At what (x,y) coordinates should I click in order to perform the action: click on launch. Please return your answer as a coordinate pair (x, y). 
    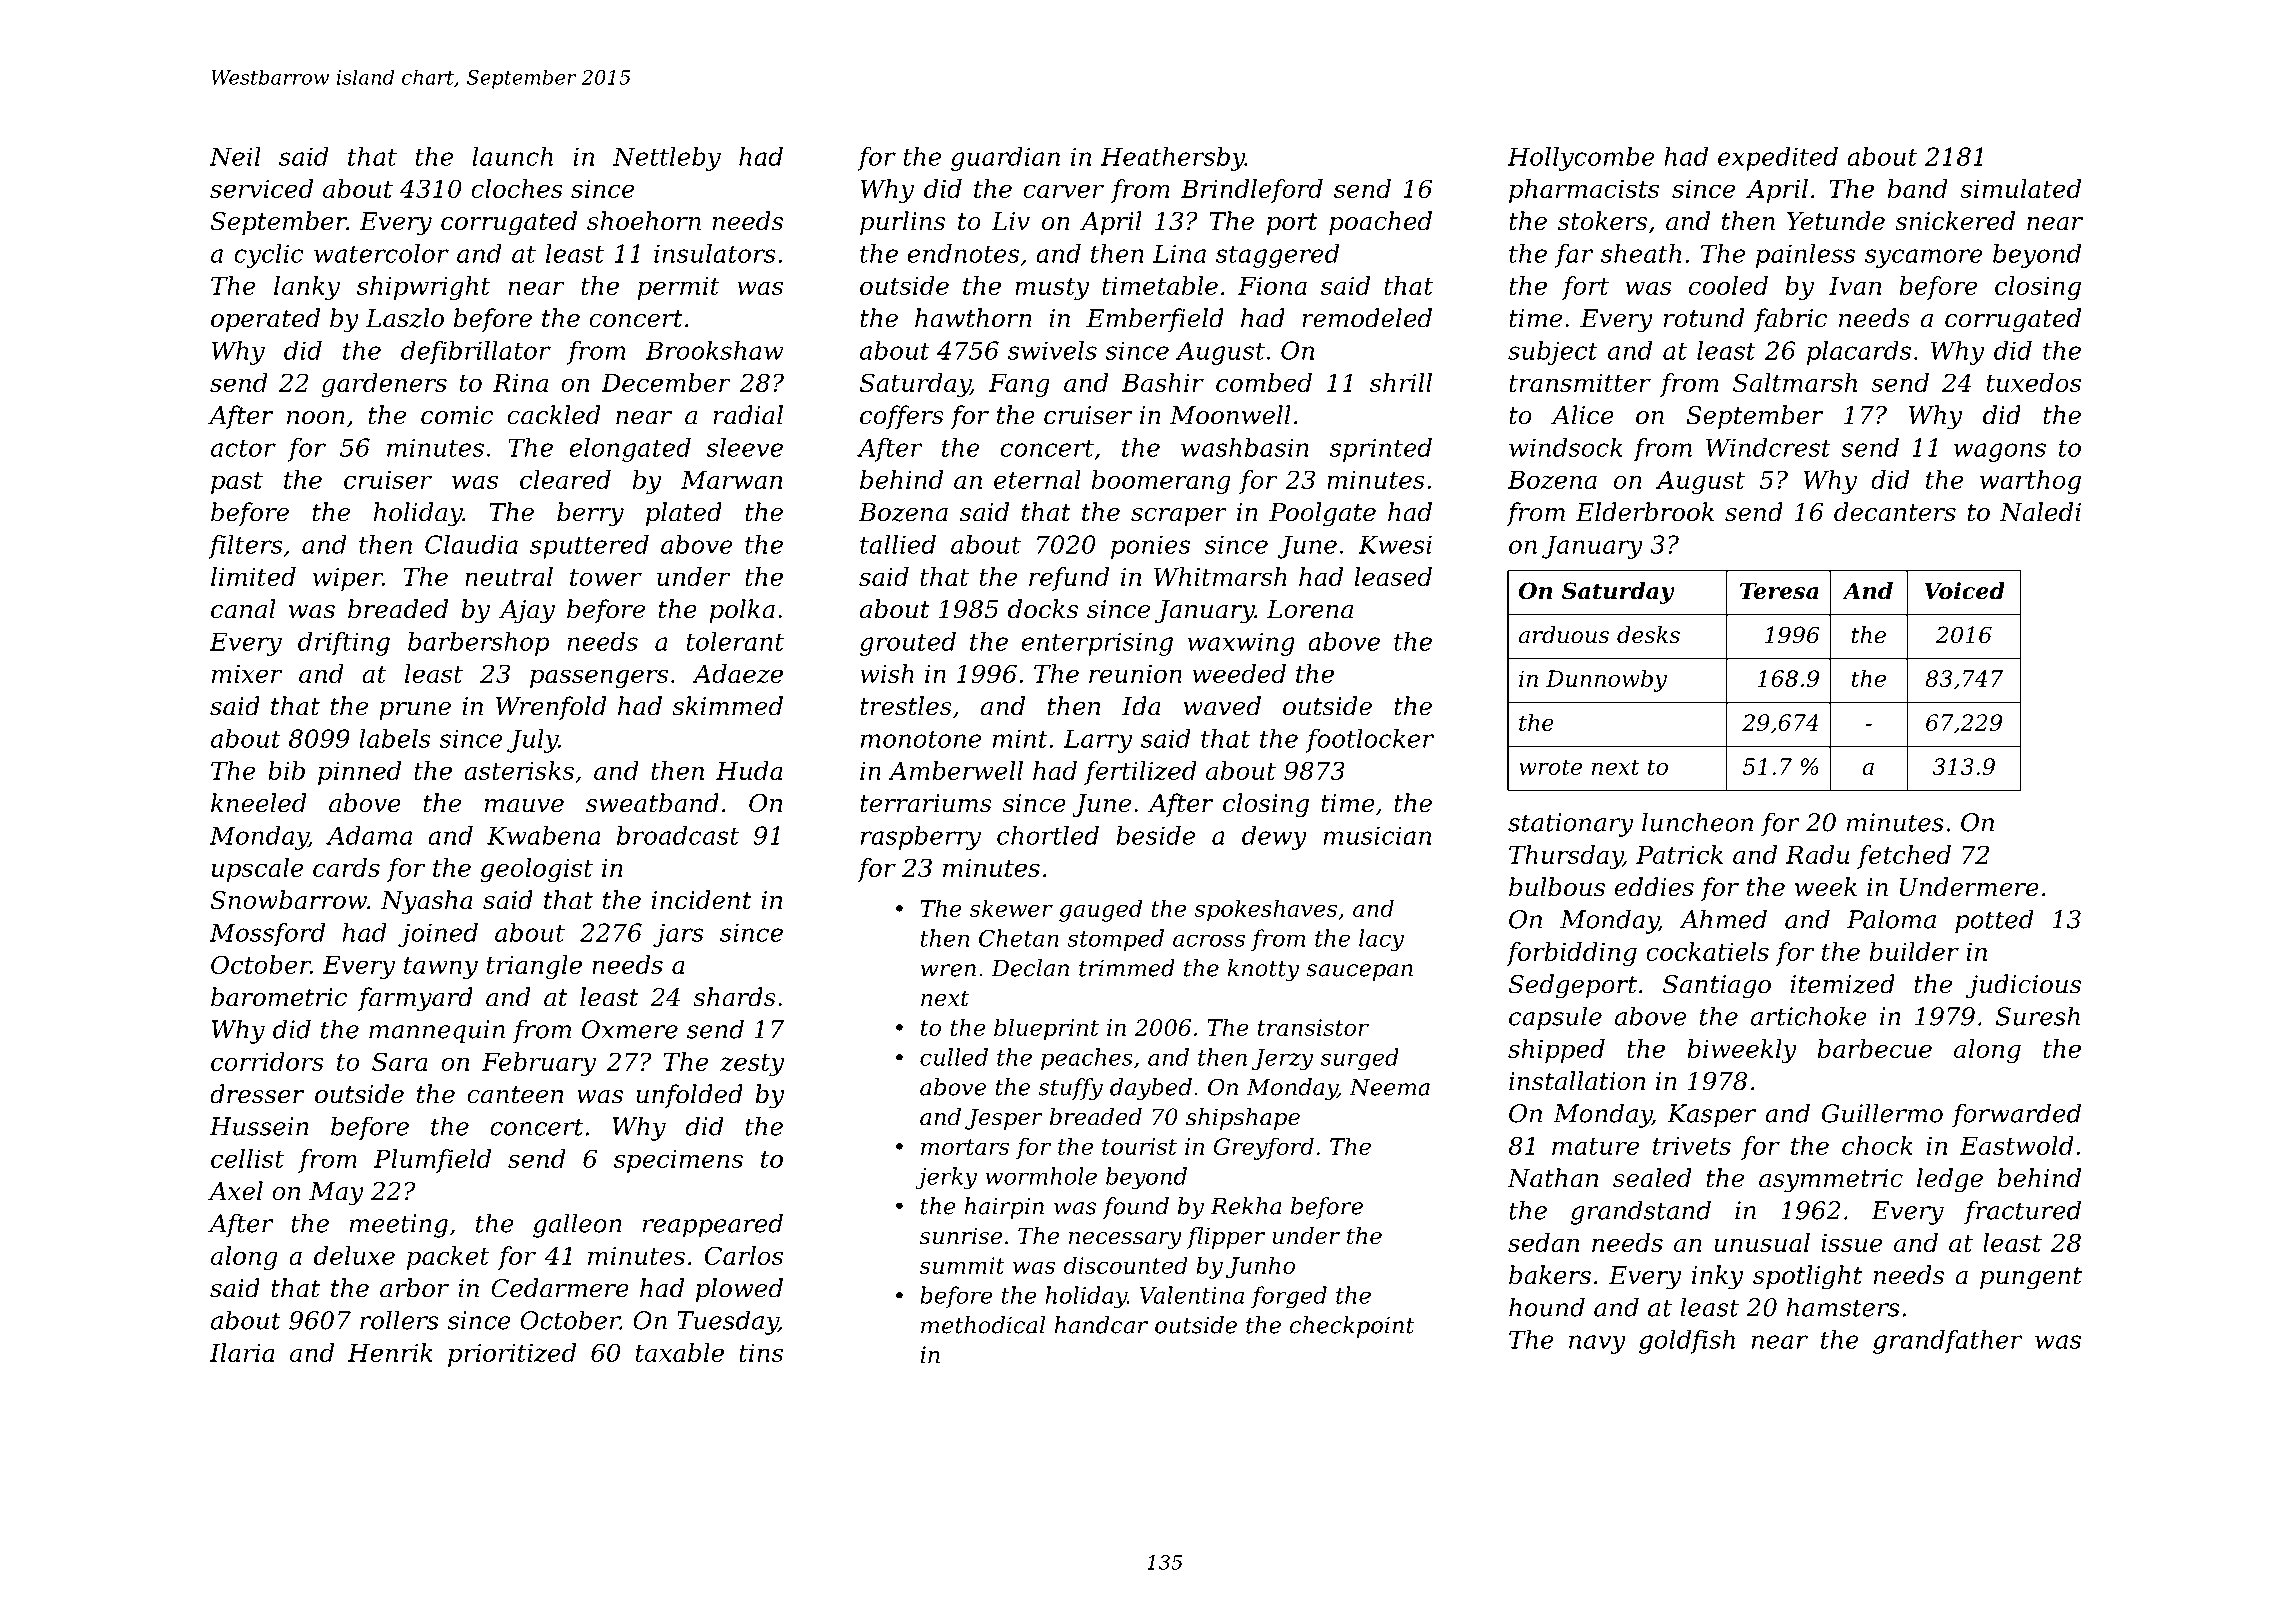
    Looking at the image, I should click on (512, 156).
